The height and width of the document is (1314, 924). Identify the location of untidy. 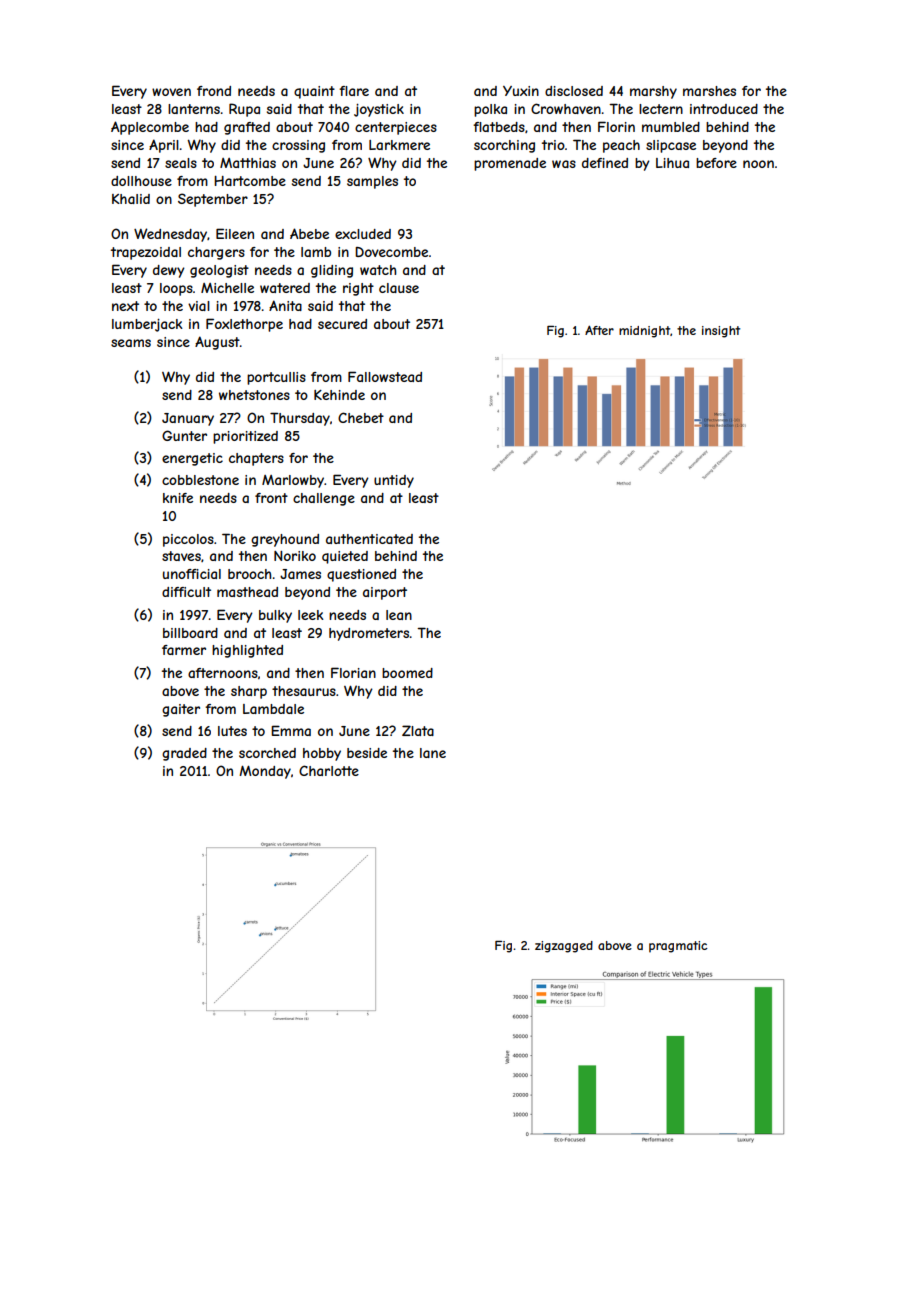
(394, 481).
